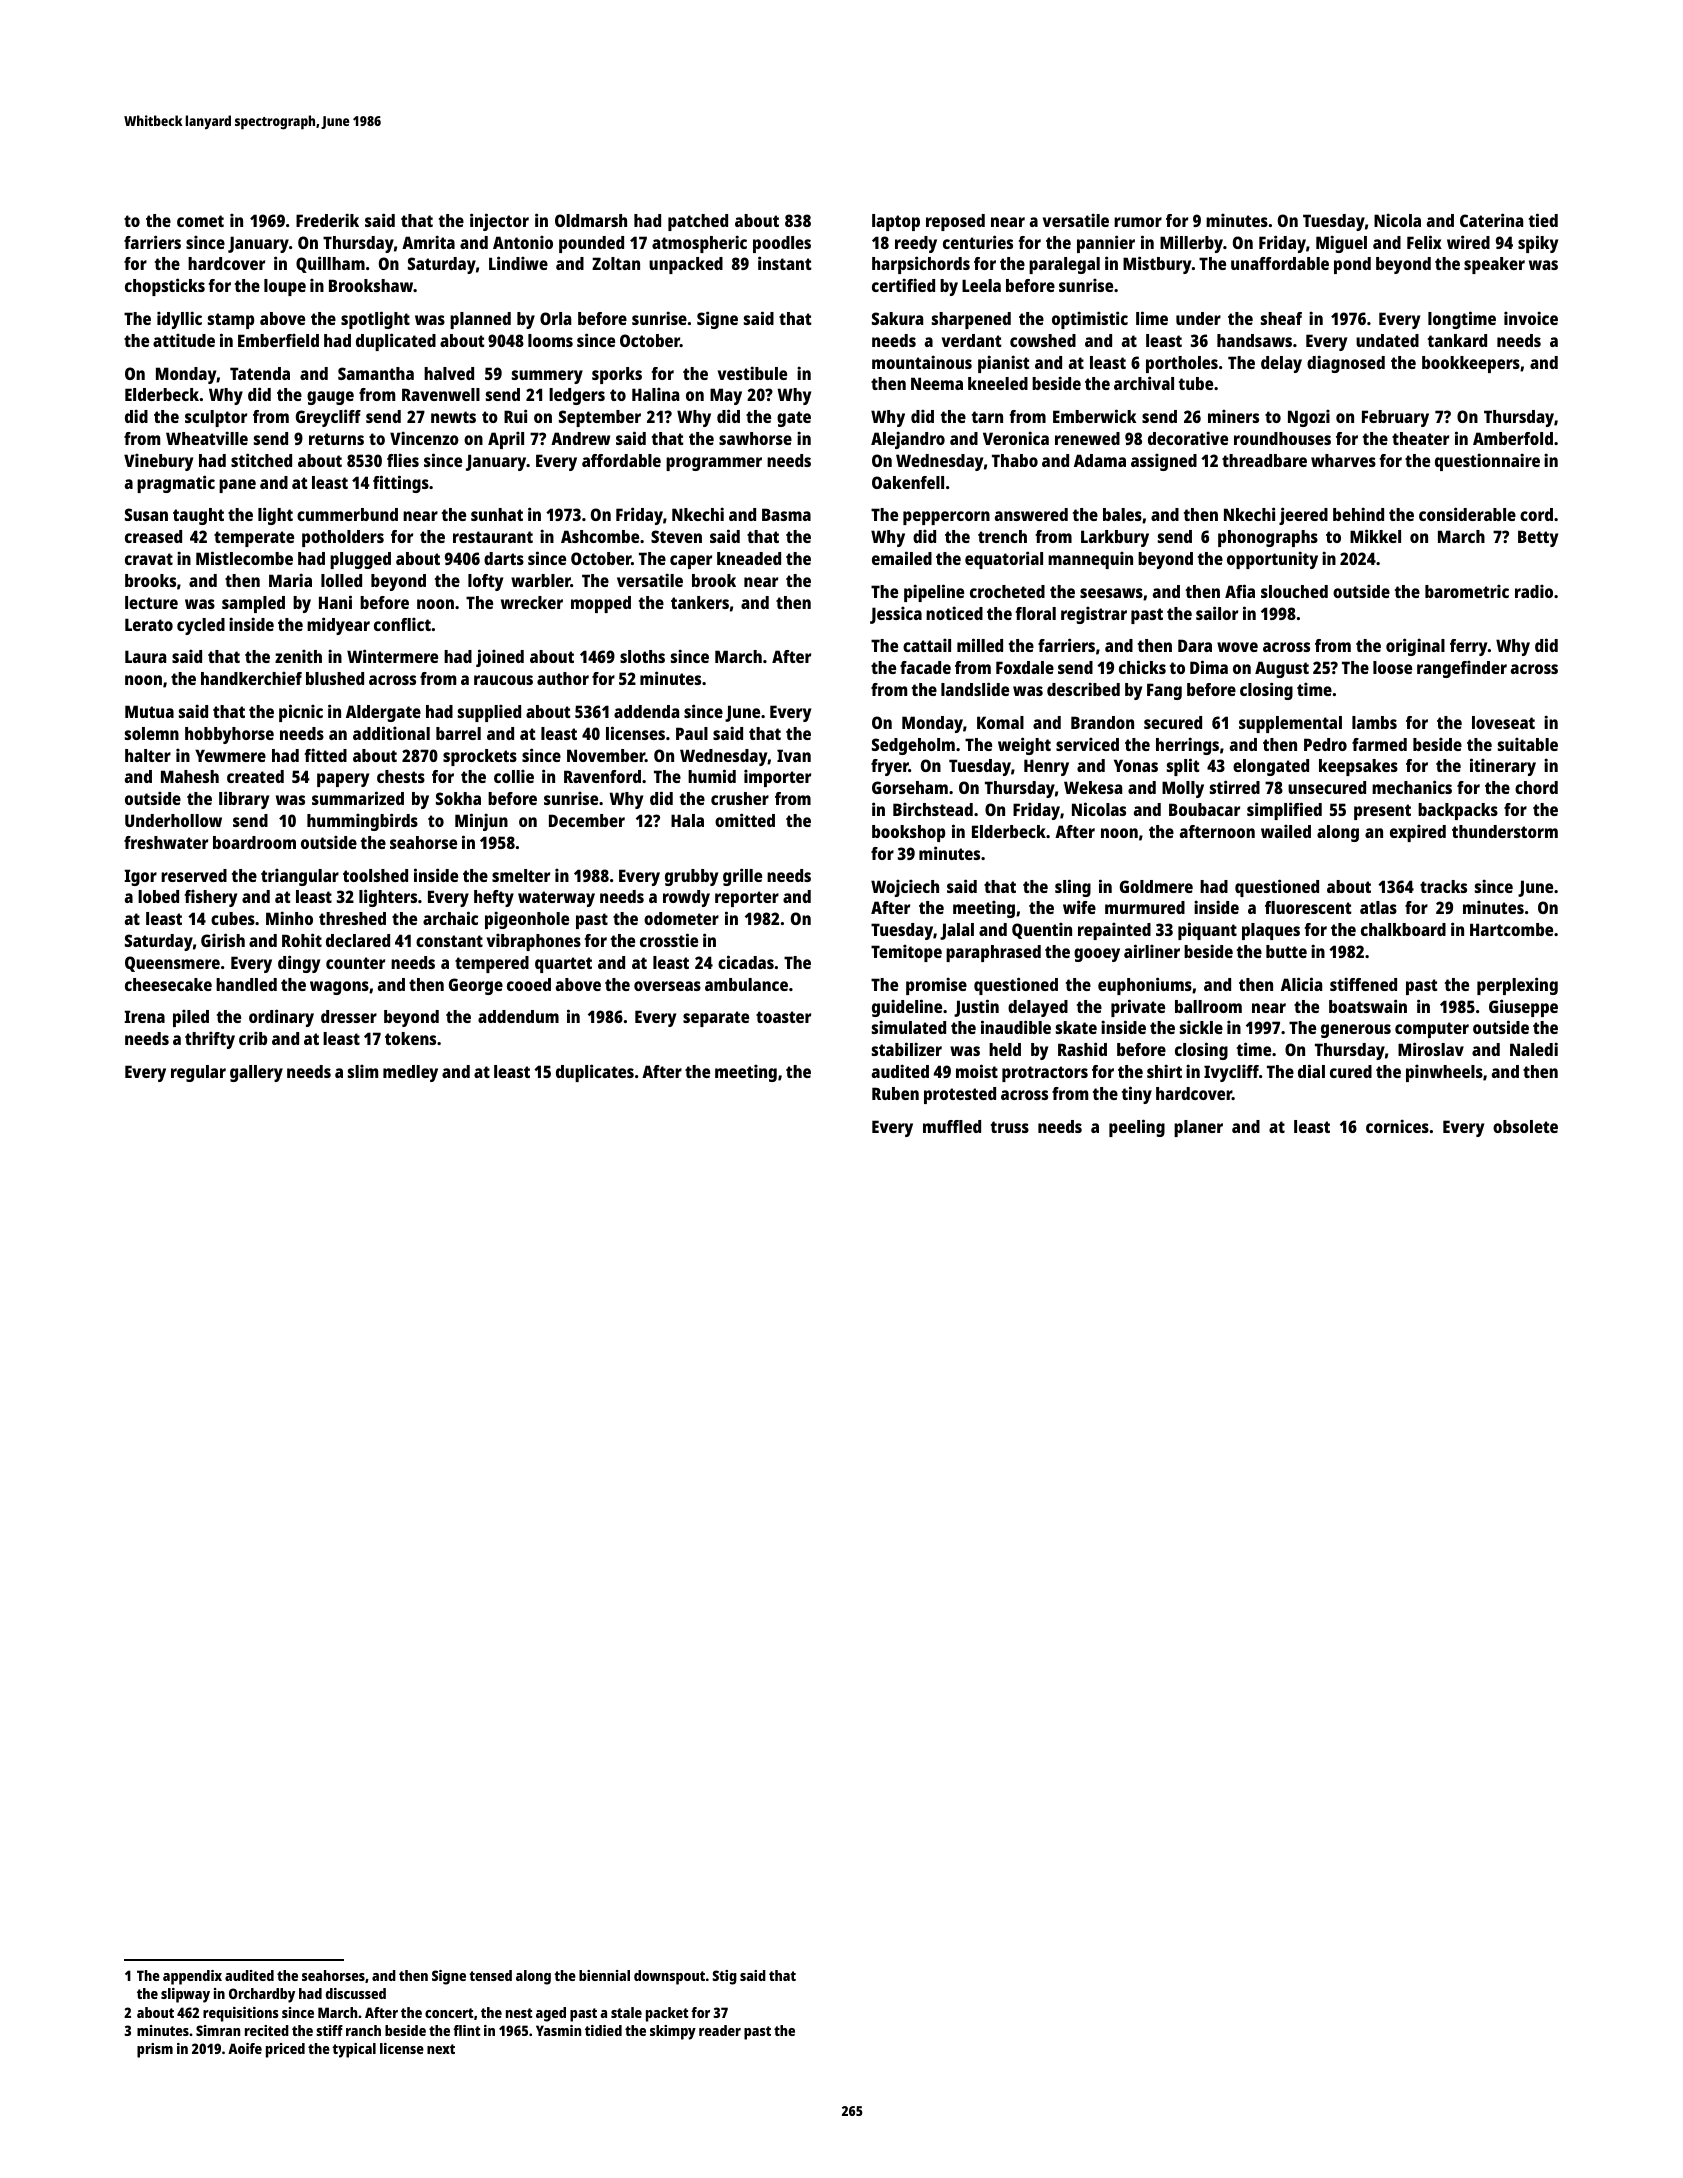  I want to click on Frederik, so click(327, 220).
